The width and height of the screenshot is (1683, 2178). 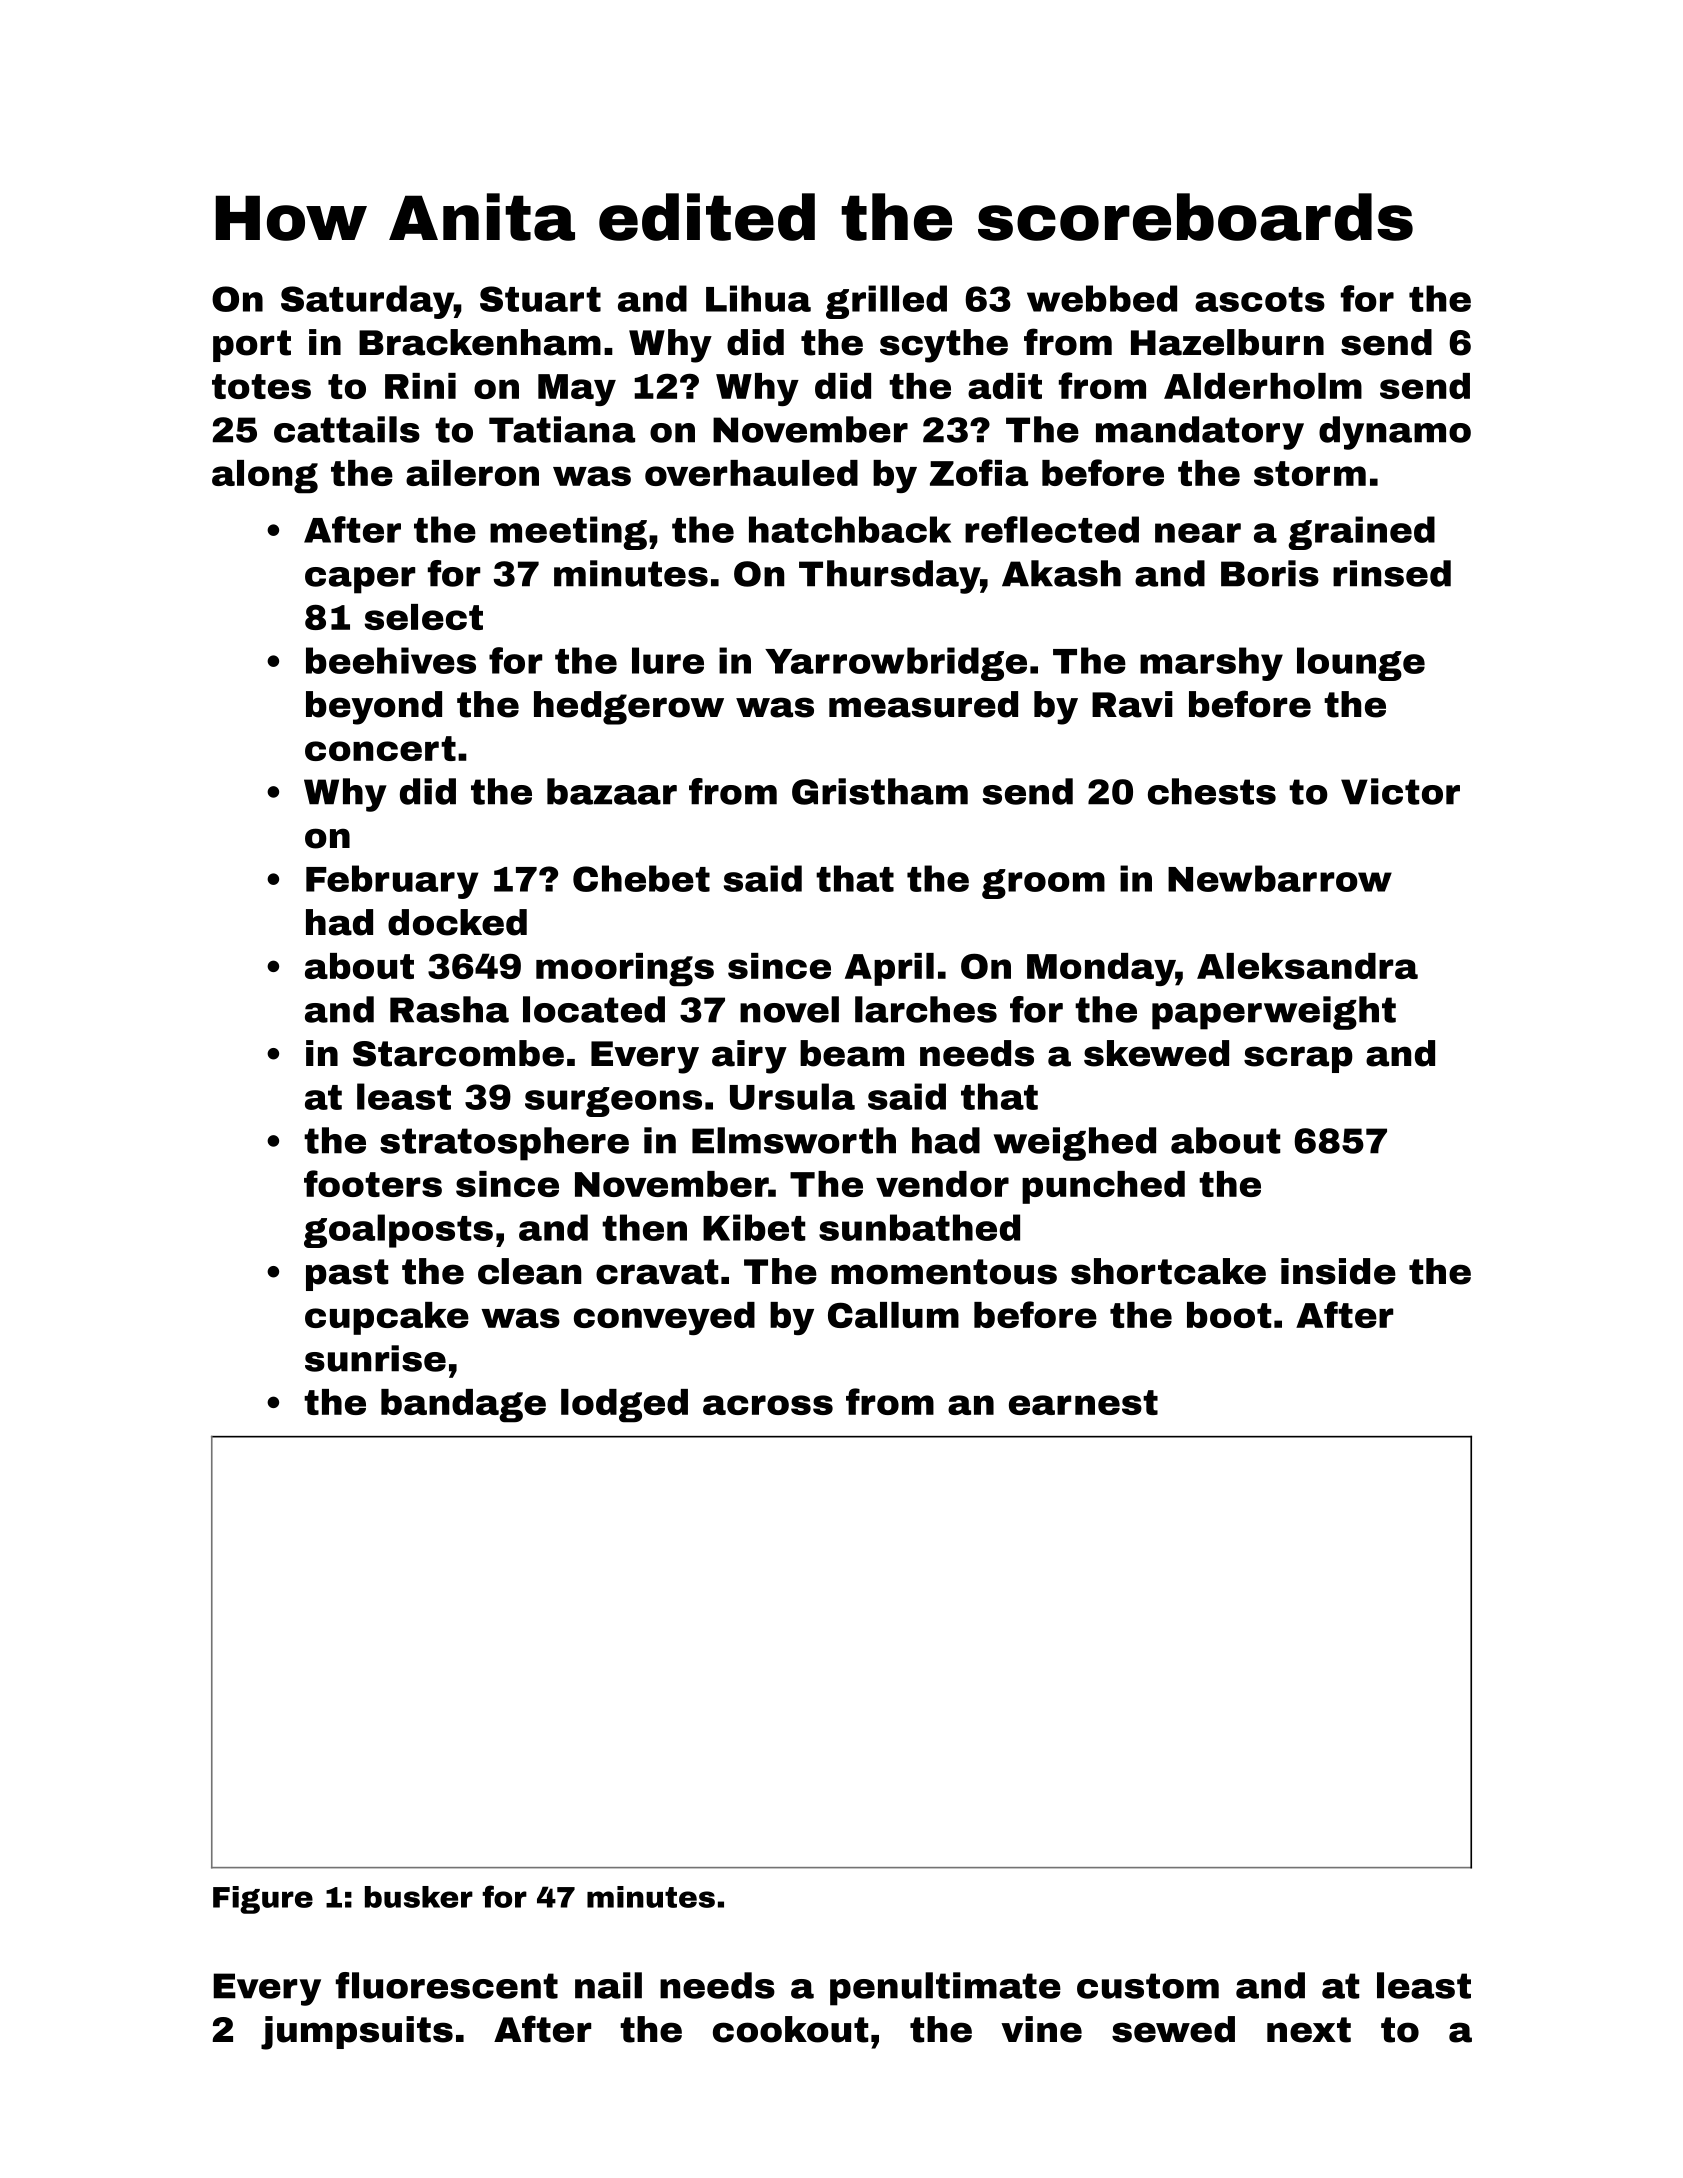 What do you see at coordinates (1132, 704) in the screenshot?
I see `Ravi` at bounding box center [1132, 704].
